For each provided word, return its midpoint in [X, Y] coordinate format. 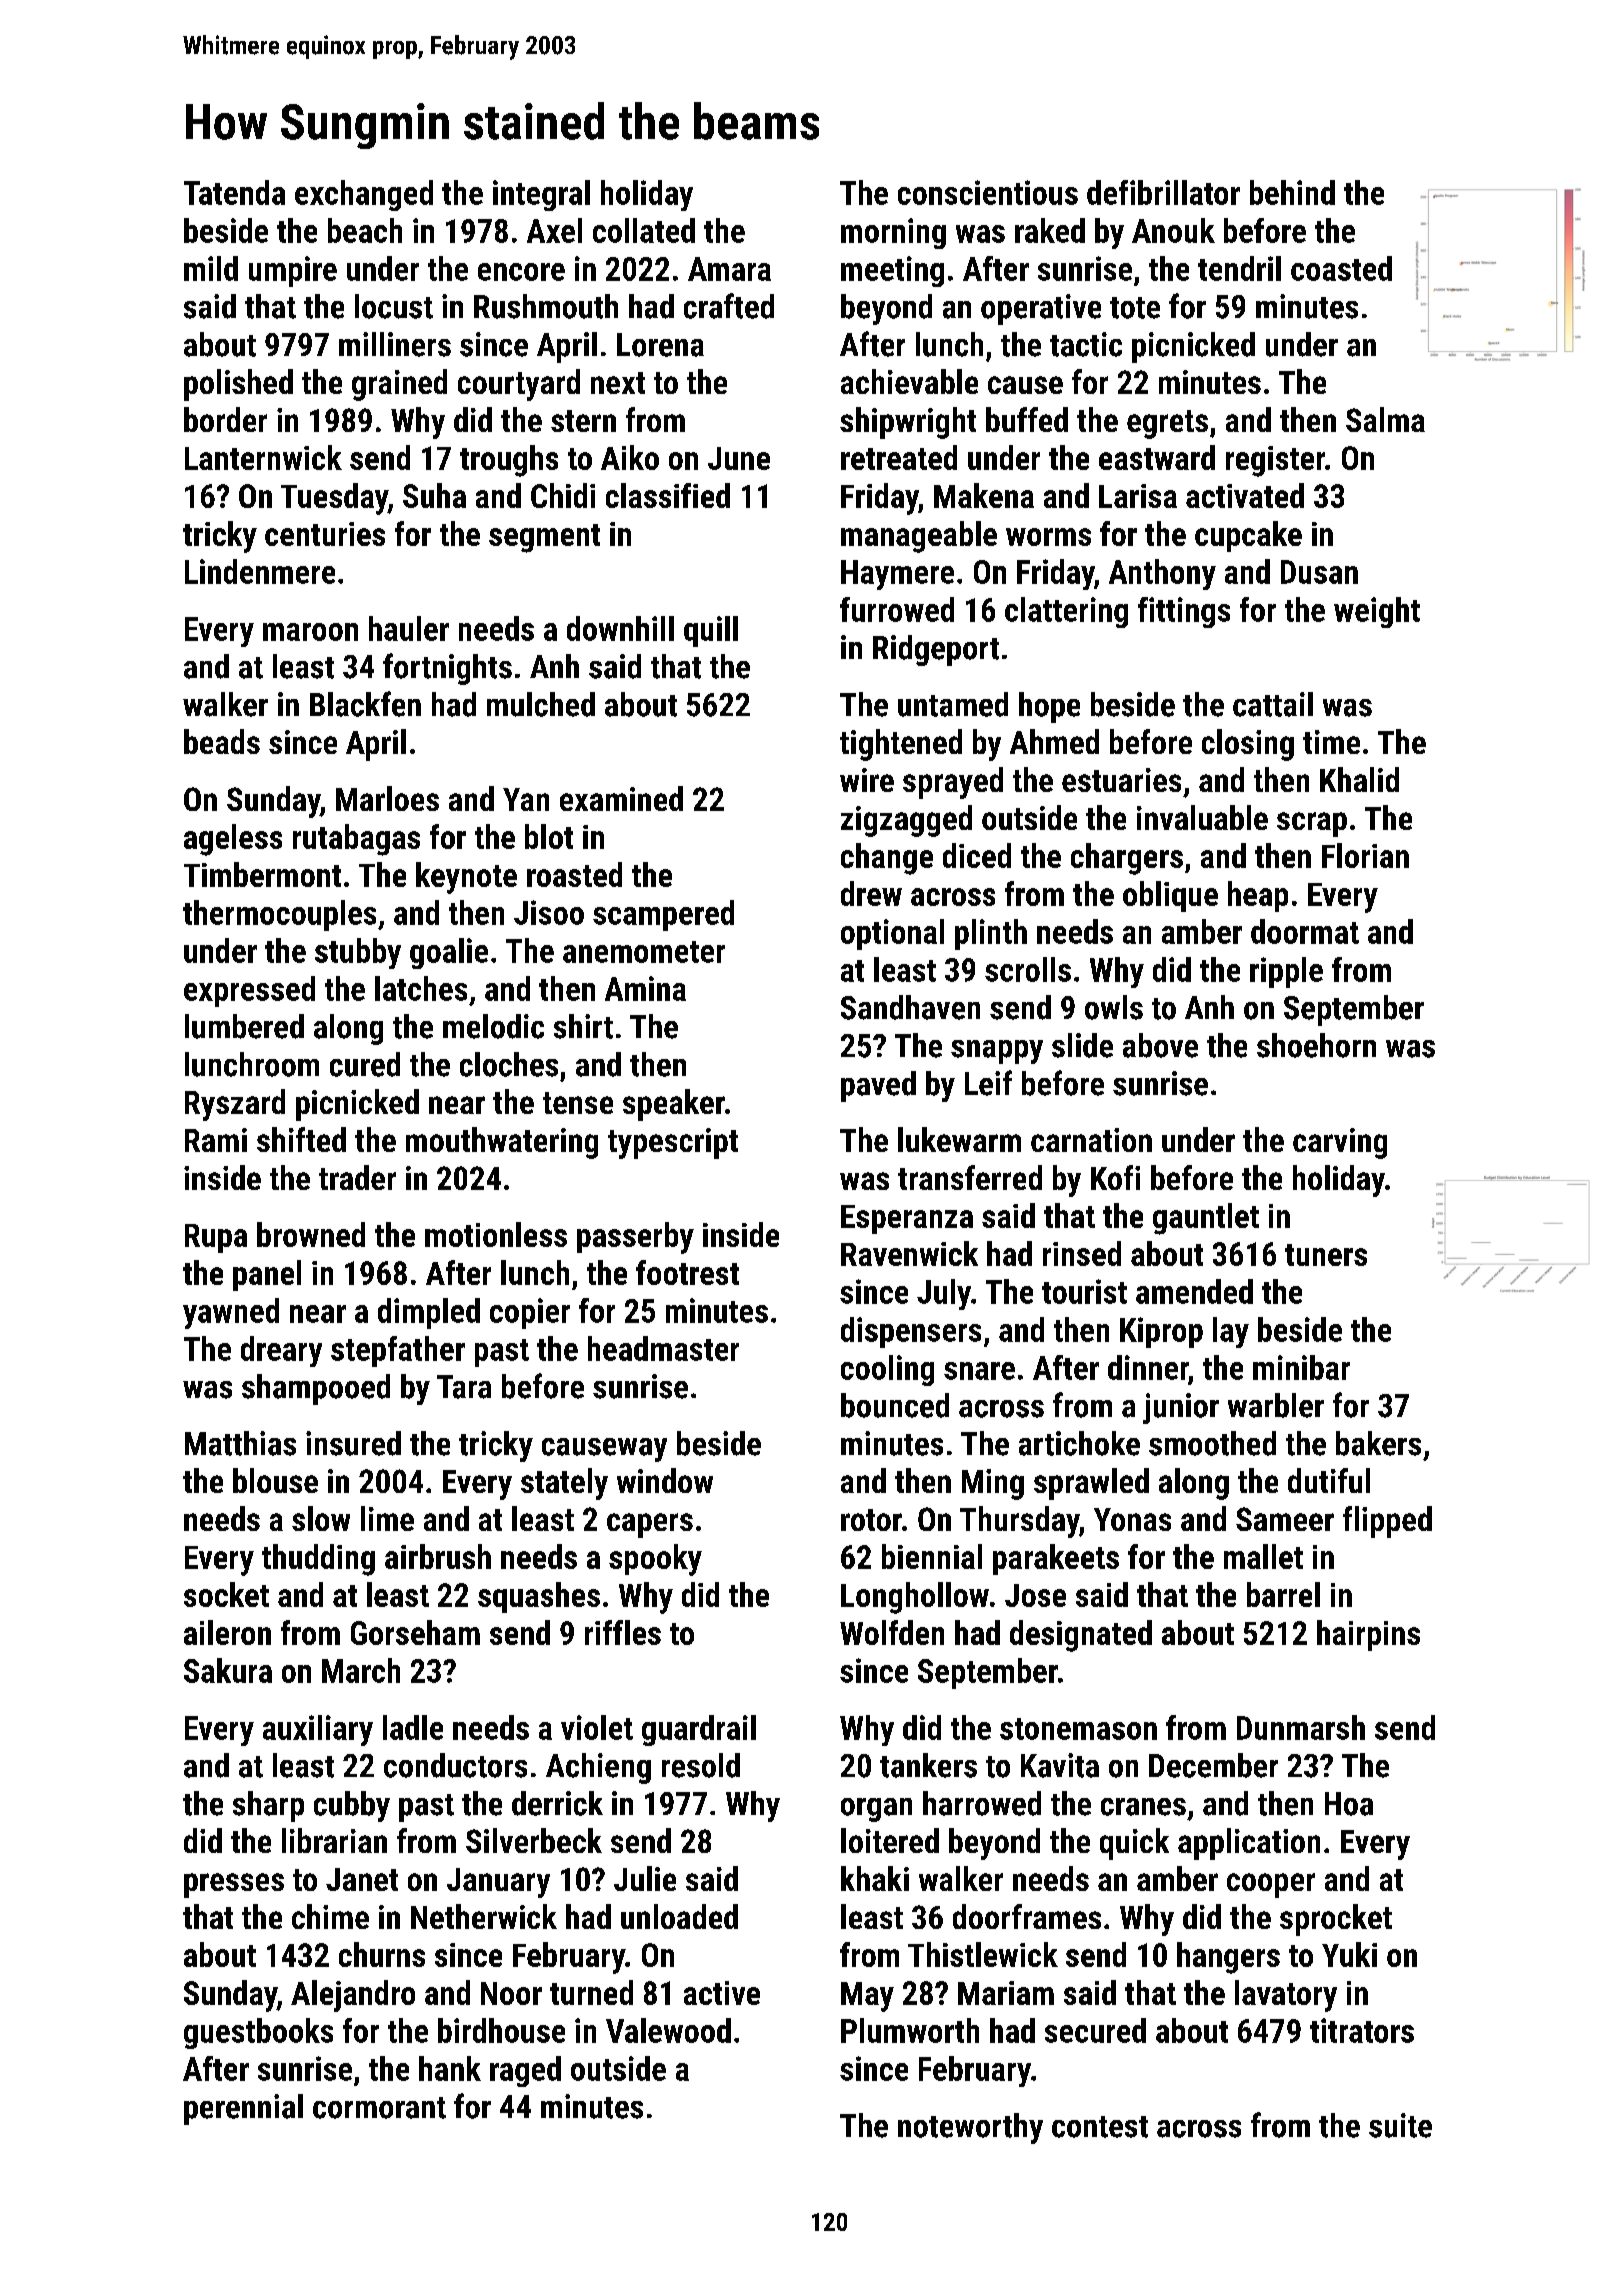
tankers [928, 1765]
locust [394, 306]
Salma [1385, 419]
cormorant [379, 2108]
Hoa [1349, 1804]
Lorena [660, 345]
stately [564, 1484]
